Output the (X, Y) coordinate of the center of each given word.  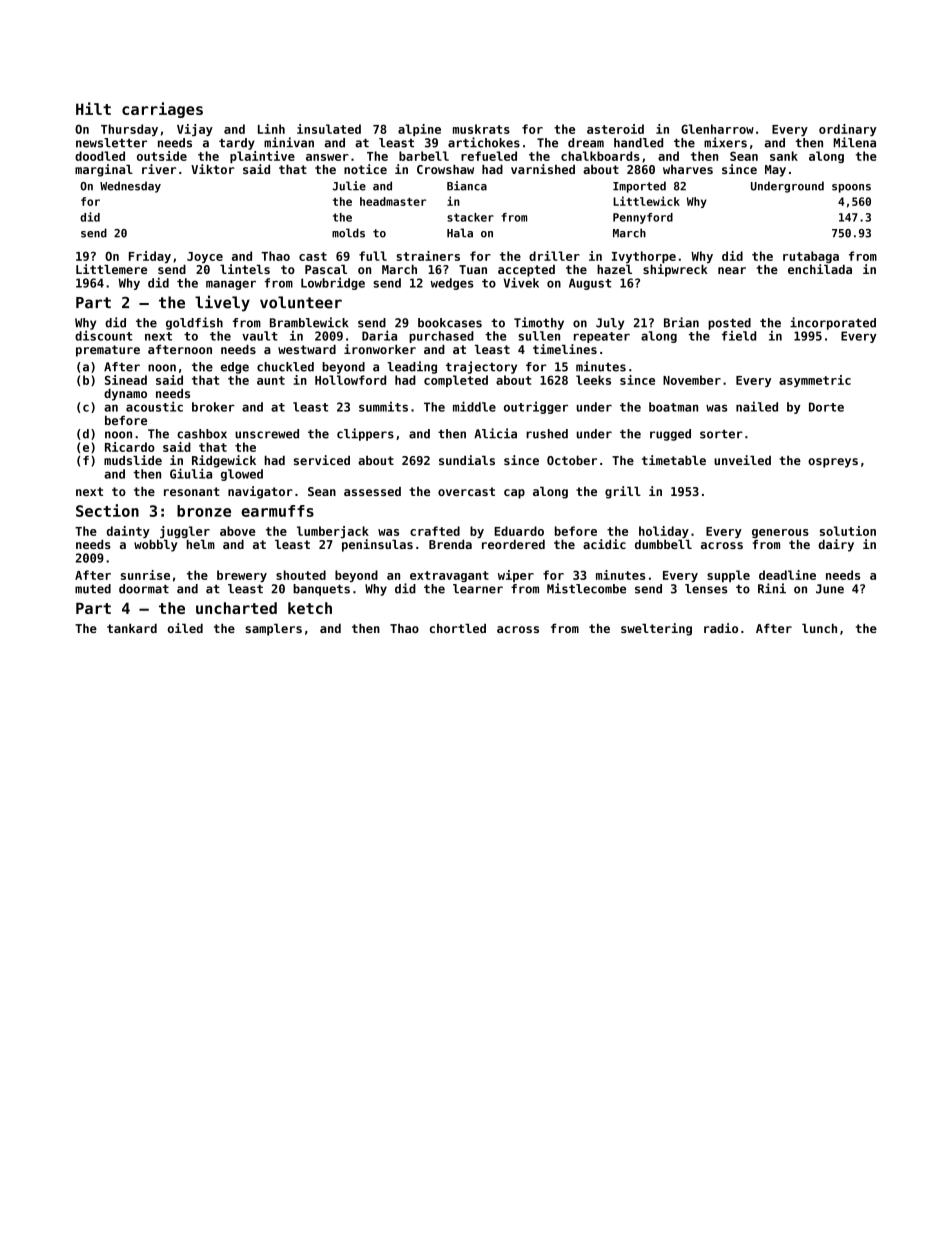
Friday (150, 257)
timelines (565, 349)
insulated (329, 129)
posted (729, 324)
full (373, 256)
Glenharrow (717, 129)
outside (162, 156)
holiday (664, 532)
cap (514, 494)
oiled (185, 628)
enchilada (820, 269)
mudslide (133, 460)
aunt (271, 380)
